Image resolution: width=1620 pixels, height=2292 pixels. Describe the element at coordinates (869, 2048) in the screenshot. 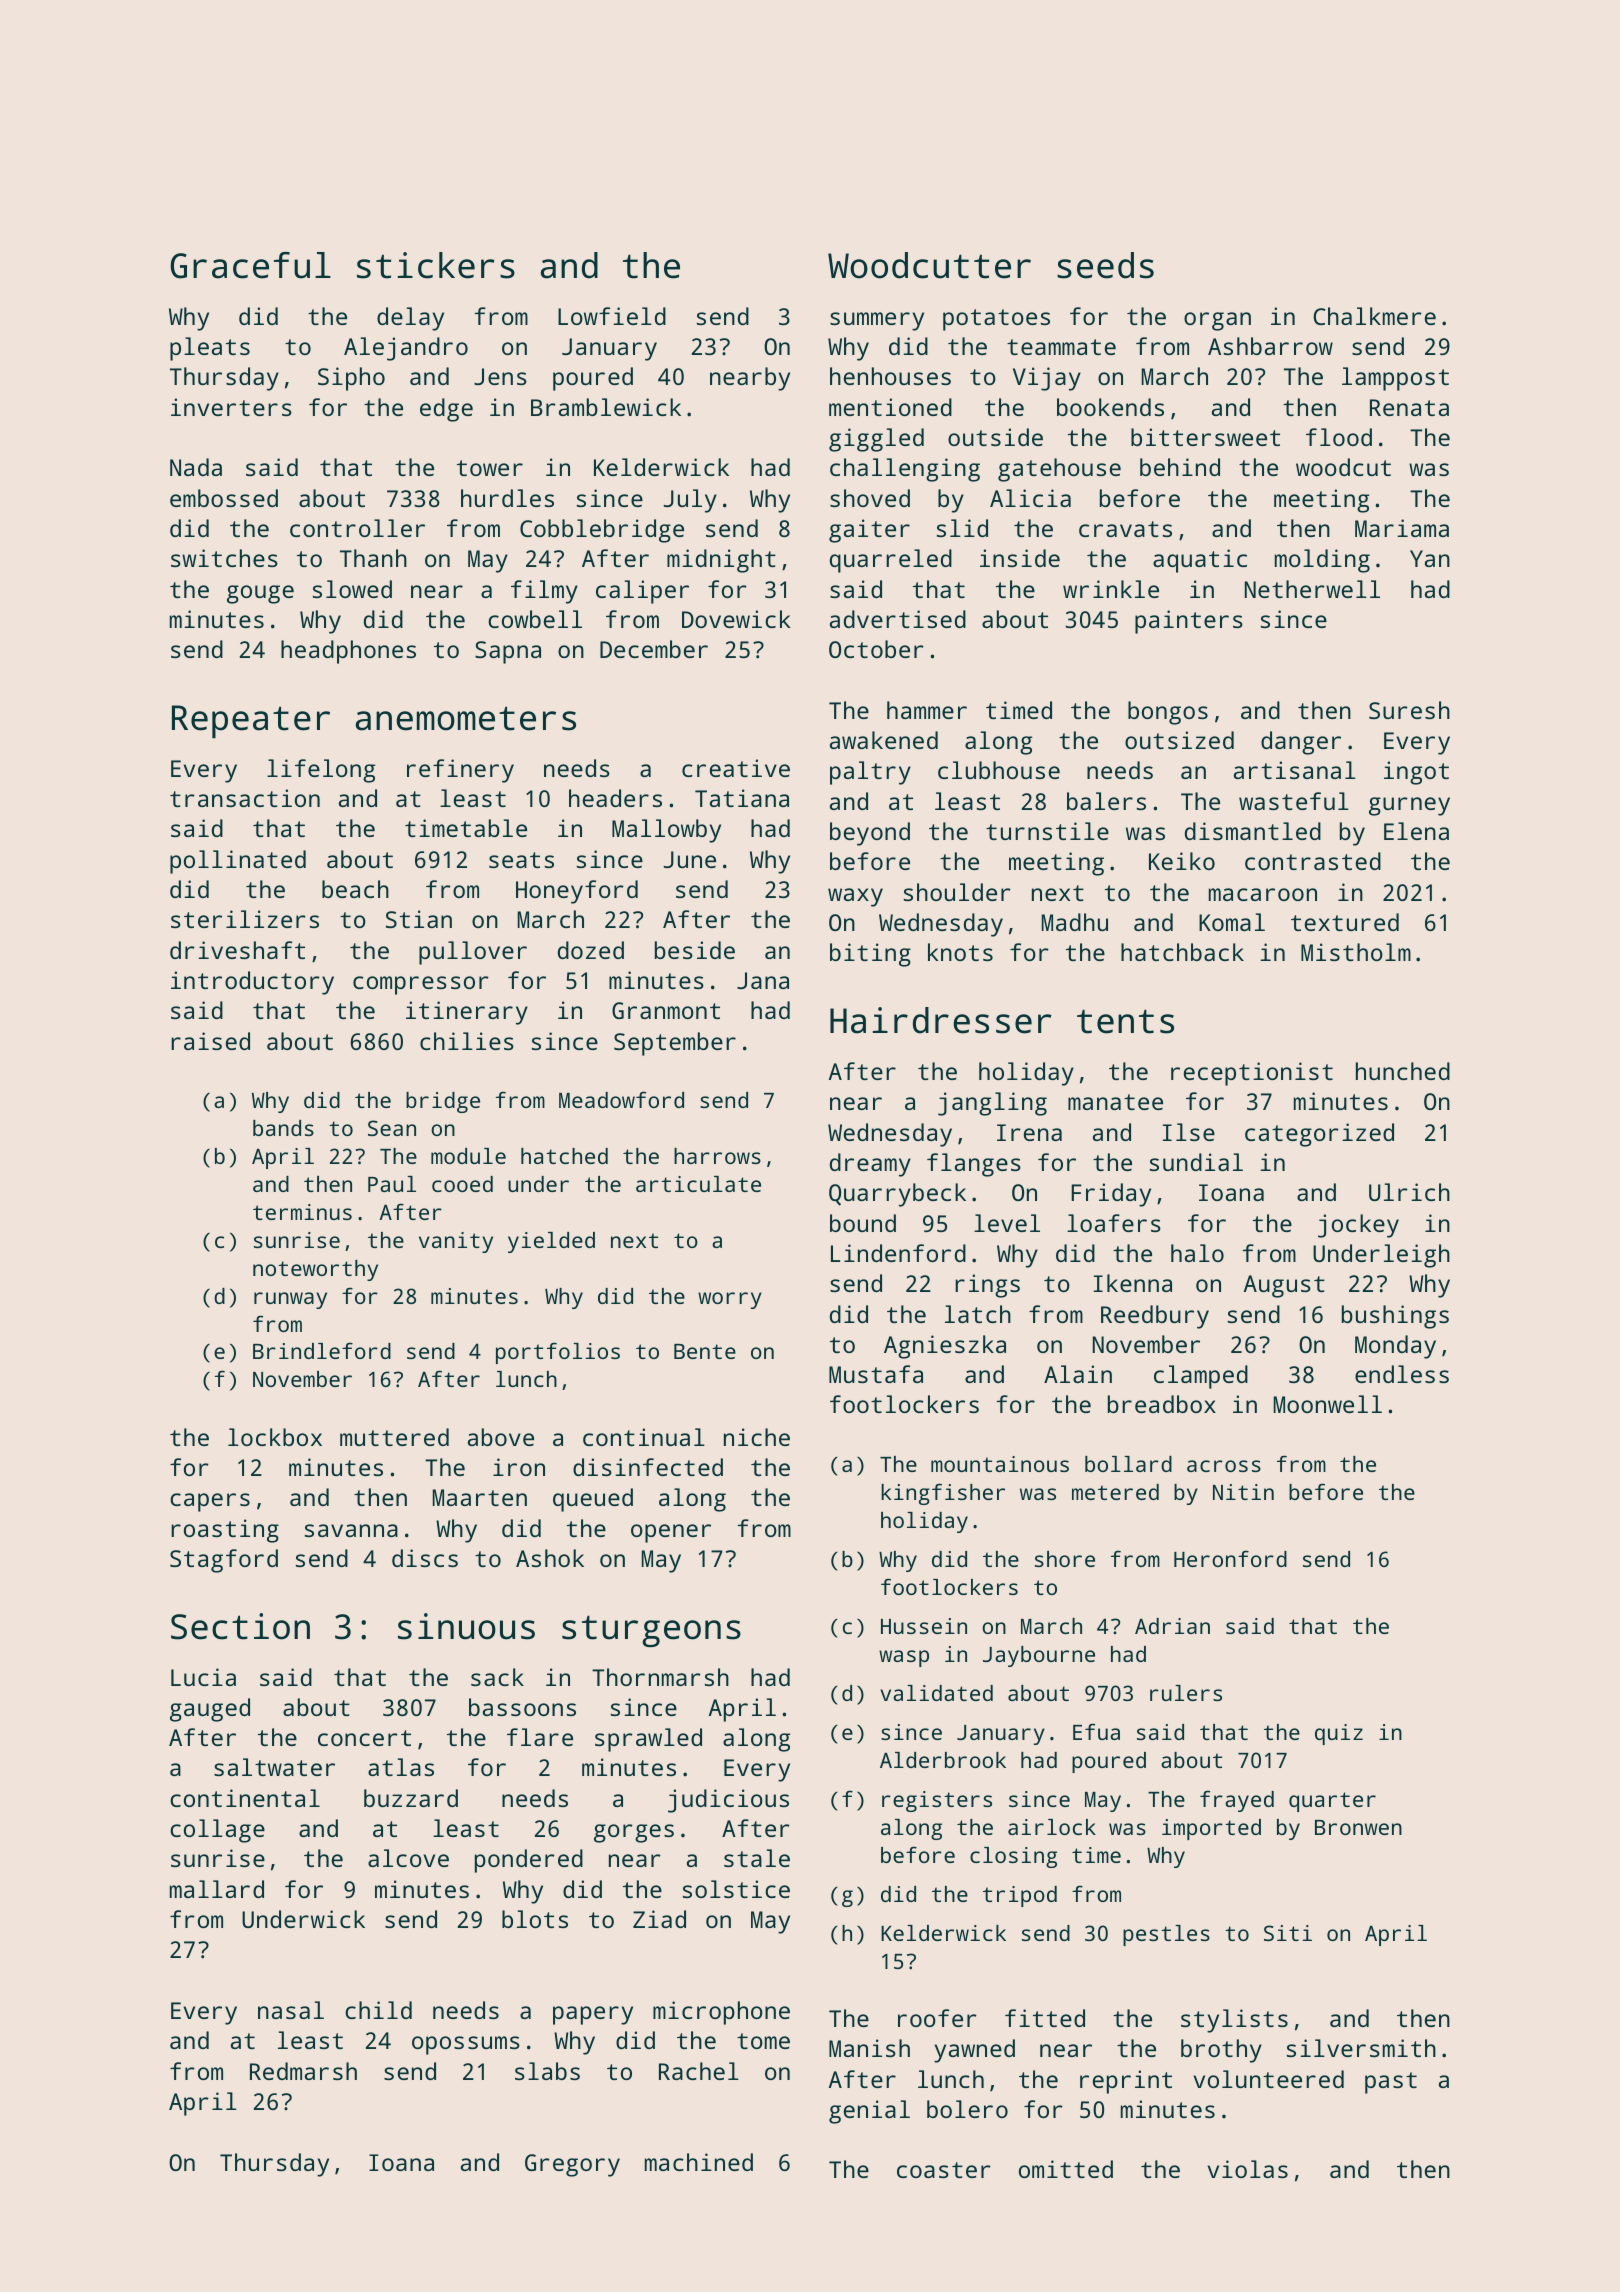

I see `Manish` at that location.
